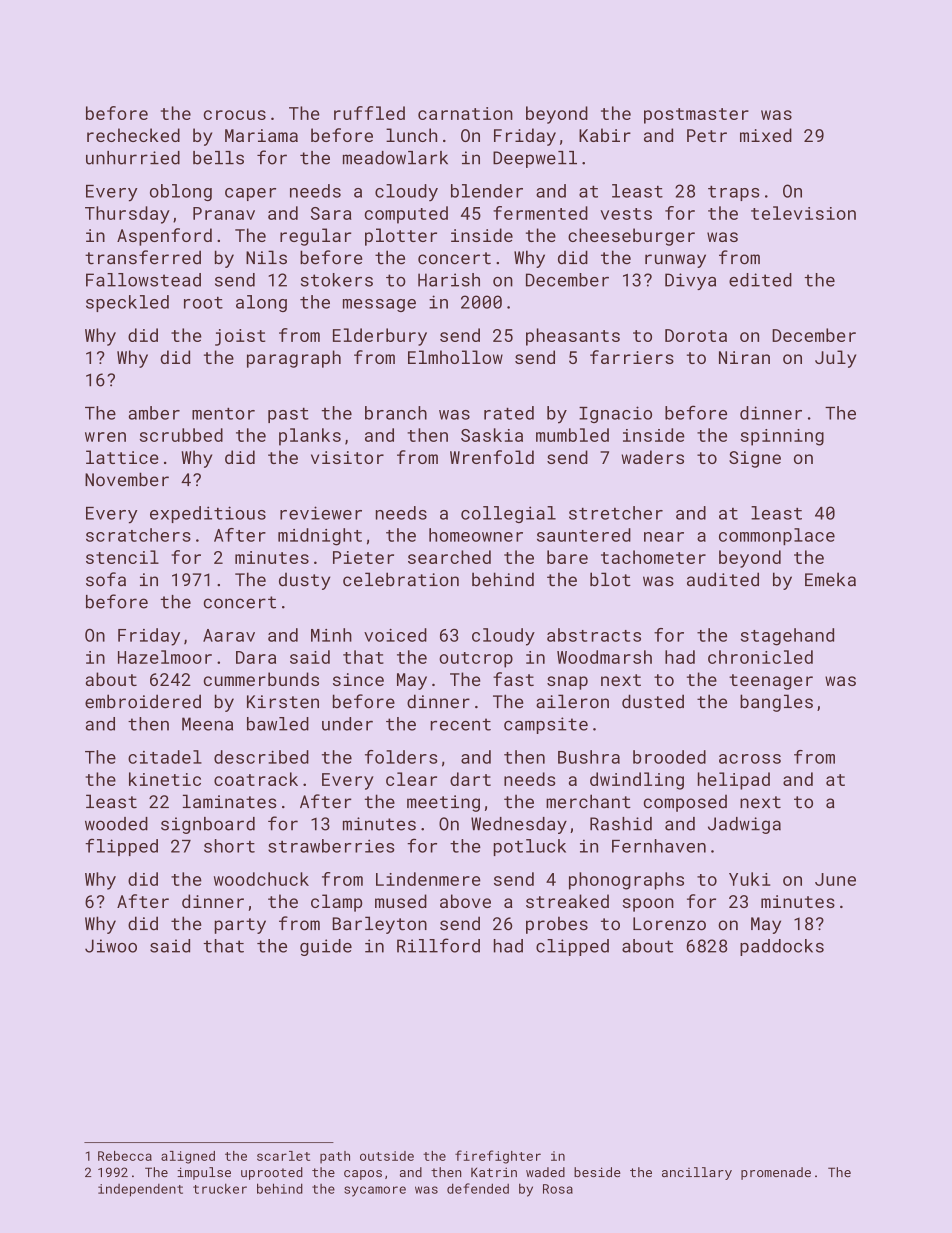 The height and width of the screenshot is (1233, 952). What do you see at coordinates (572, 701) in the screenshot?
I see `aileron` at bounding box center [572, 701].
